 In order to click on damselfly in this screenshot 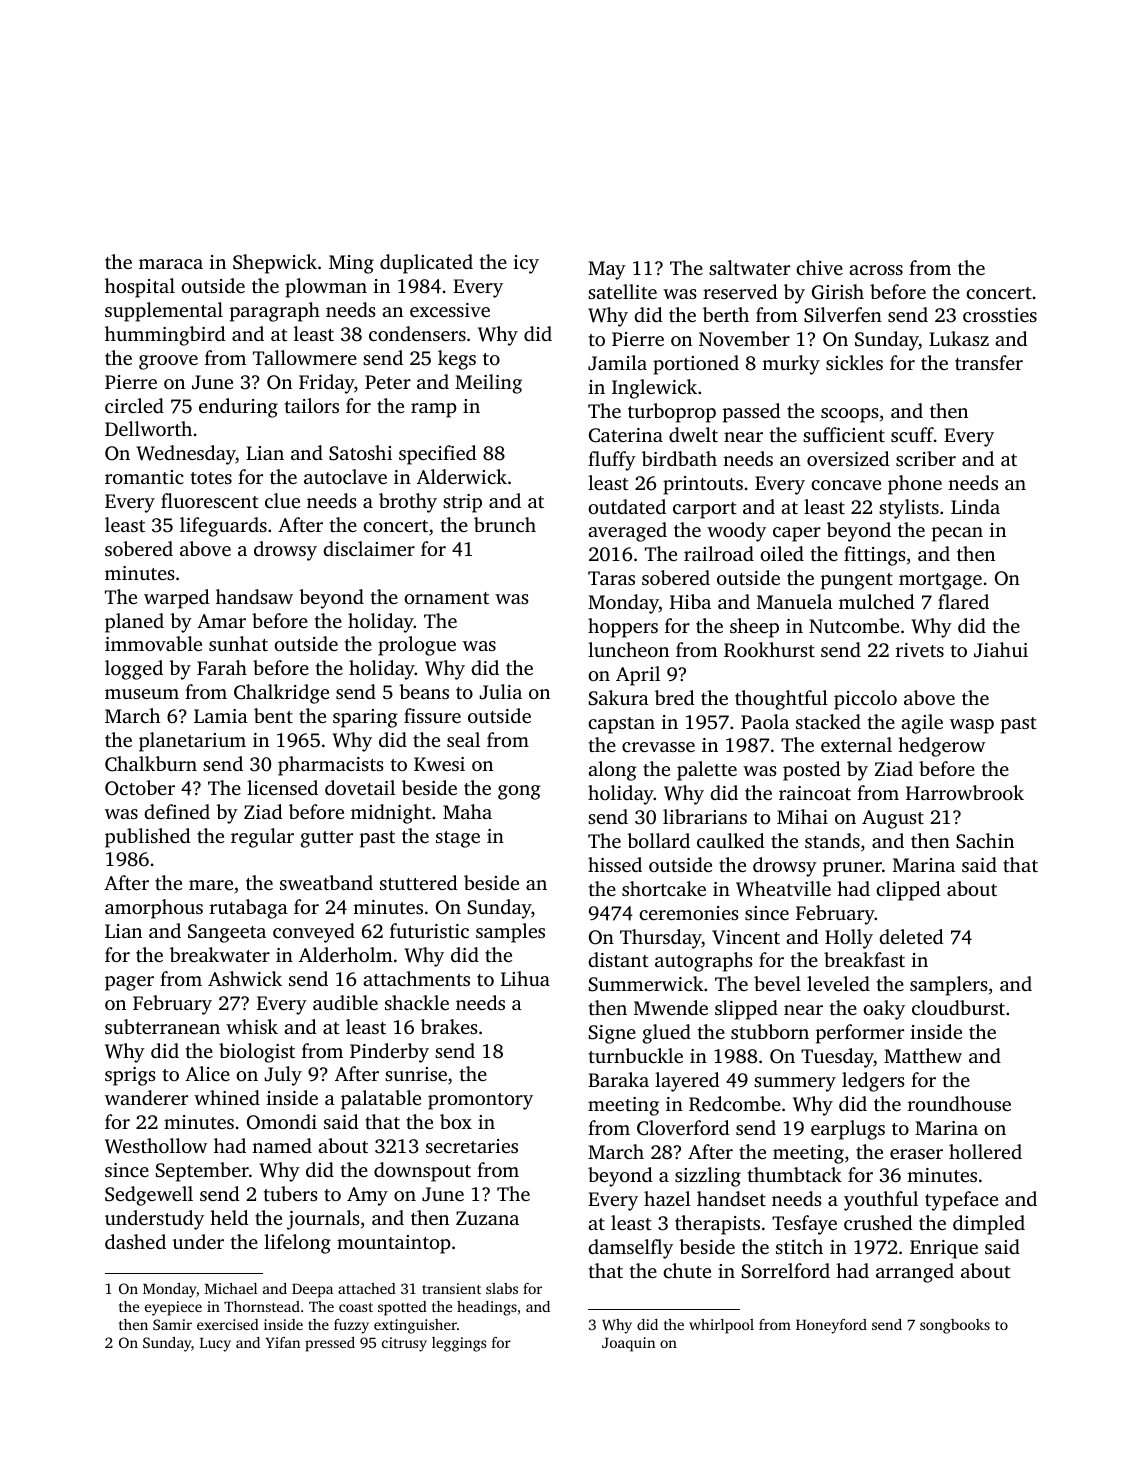, I will do `click(630, 1249)`.
